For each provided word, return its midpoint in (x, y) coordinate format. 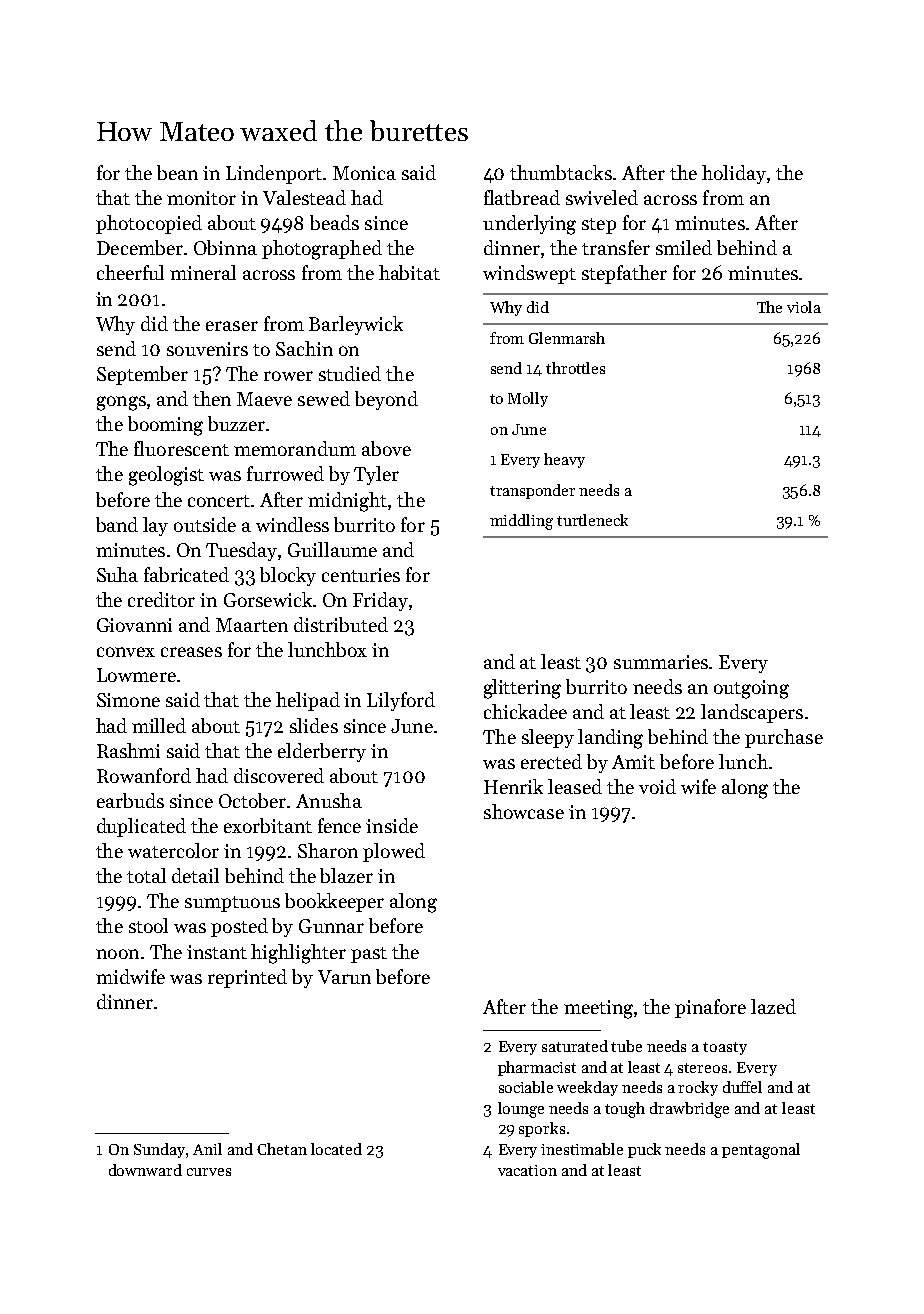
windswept (529, 274)
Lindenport (274, 174)
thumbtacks (561, 172)
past (369, 955)
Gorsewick (268, 599)
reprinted (247, 978)
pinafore (710, 1008)
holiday (734, 174)
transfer (616, 247)
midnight (347, 502)
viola (804, 307)
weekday (587, 1088)
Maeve (264, 399)
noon (117, 954)
